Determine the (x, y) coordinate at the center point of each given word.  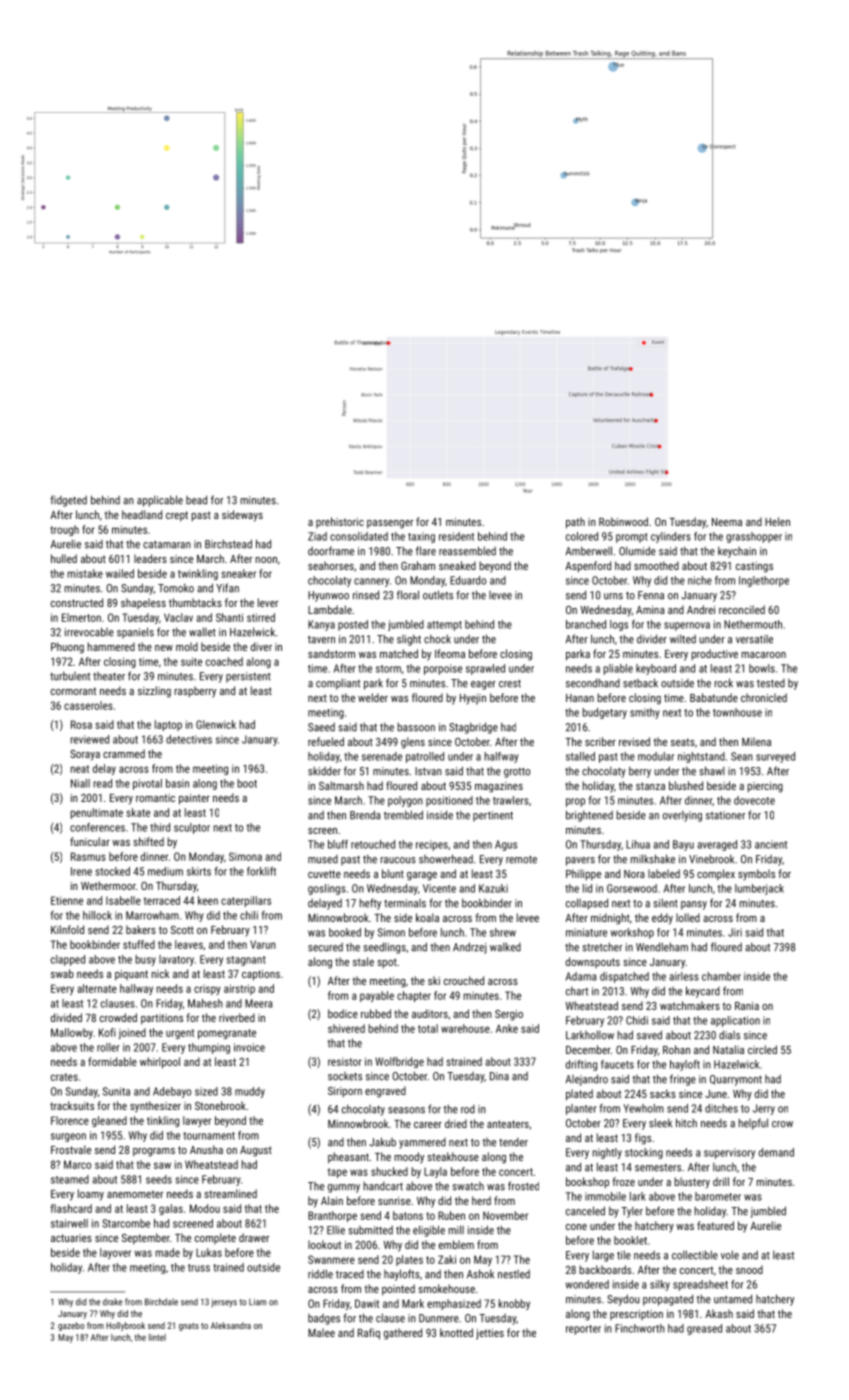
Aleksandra (231, 1325)
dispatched (624, 977)
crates (64, 1077)
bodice (343, 1013)
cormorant (73, 691)
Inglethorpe (764, 581)
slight (409, 640)
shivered (346, 1028)
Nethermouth (753, 624)
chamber (721, 976)
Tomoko (176, 588)
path (575, 523)
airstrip (239, 989)
